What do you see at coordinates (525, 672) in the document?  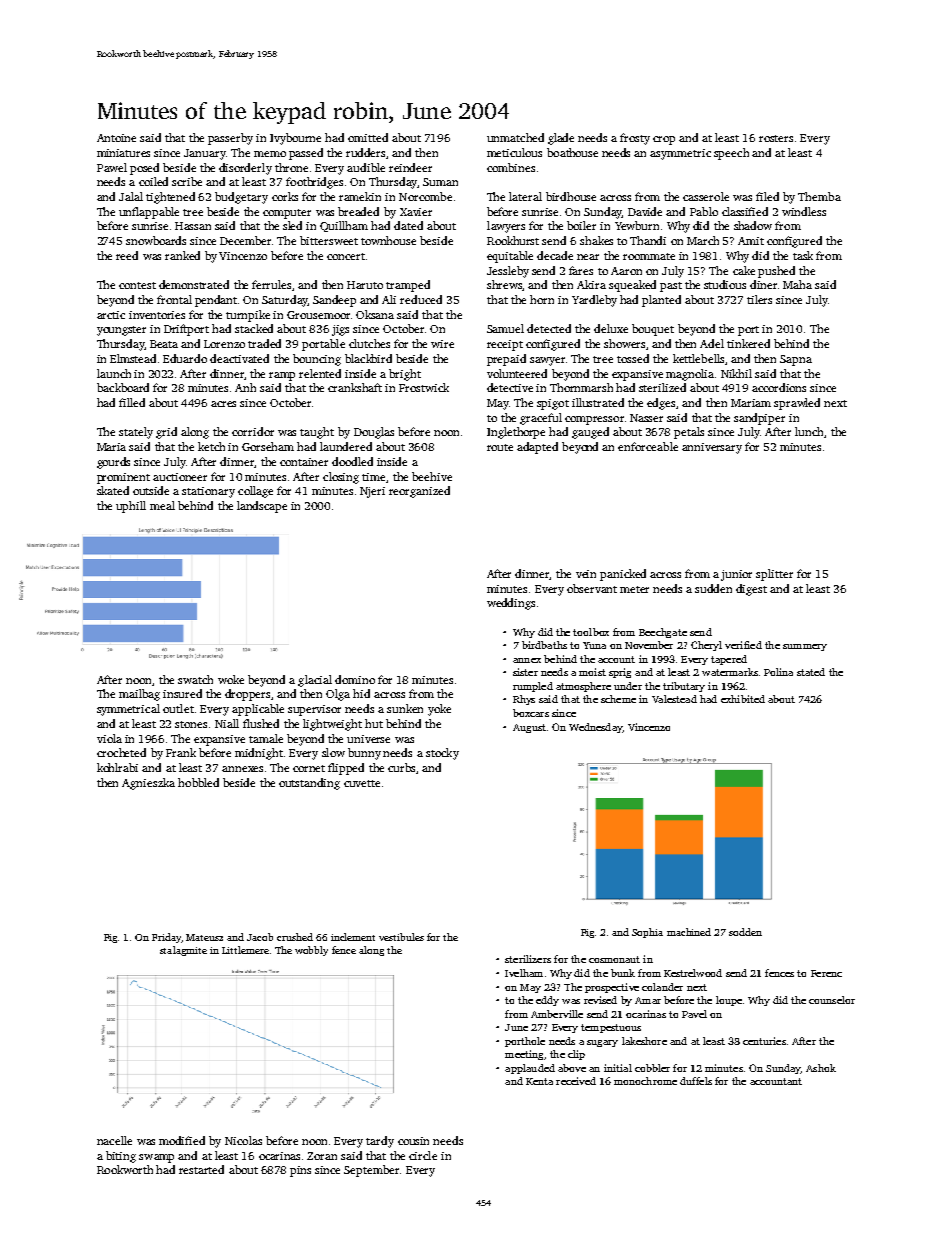 I see `sister` at bounding box center [525, 672].
